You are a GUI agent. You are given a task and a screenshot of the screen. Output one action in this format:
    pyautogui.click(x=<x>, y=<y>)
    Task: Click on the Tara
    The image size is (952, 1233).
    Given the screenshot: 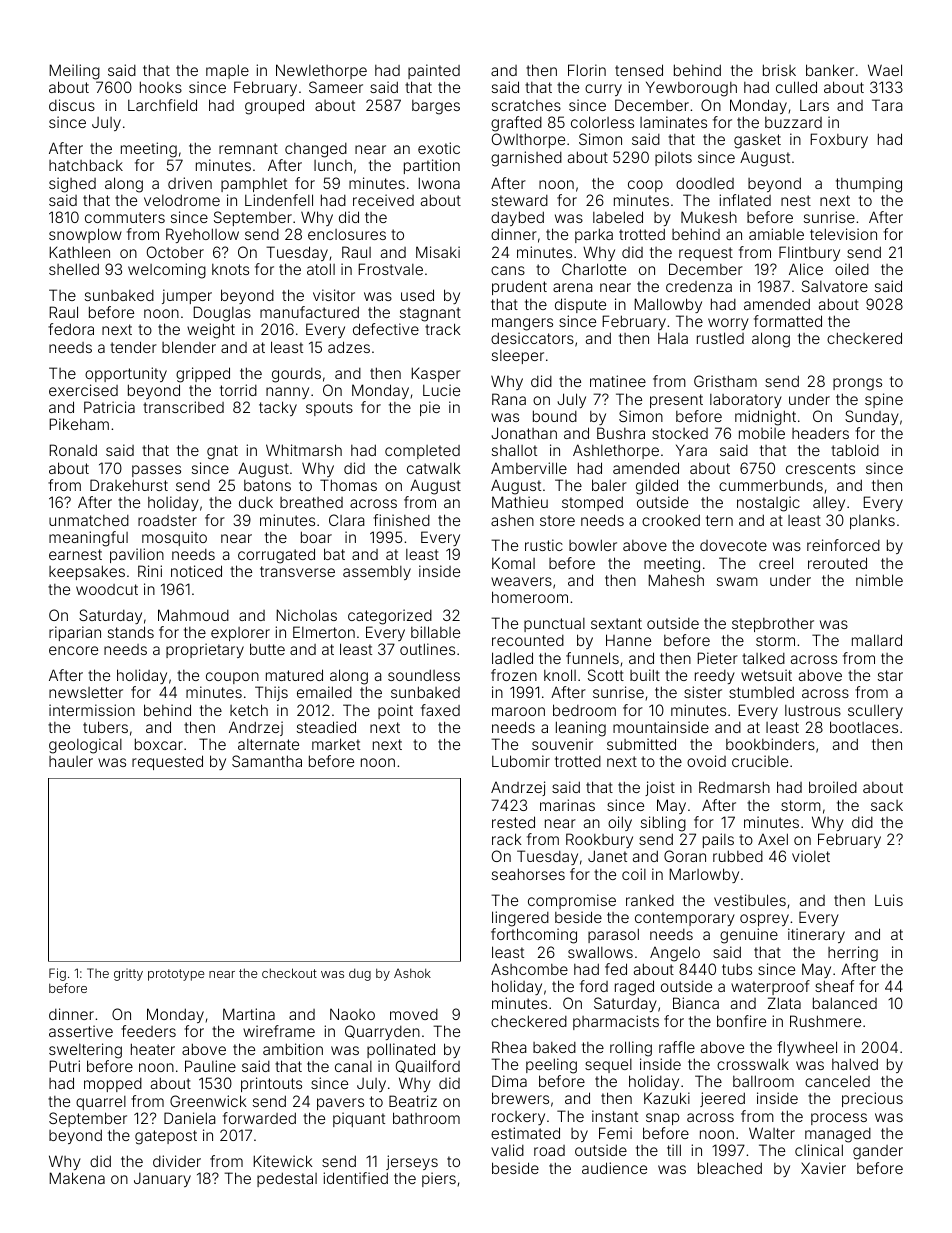 What is the action you would take?
    pyautogui.click(x=887, y=105)
